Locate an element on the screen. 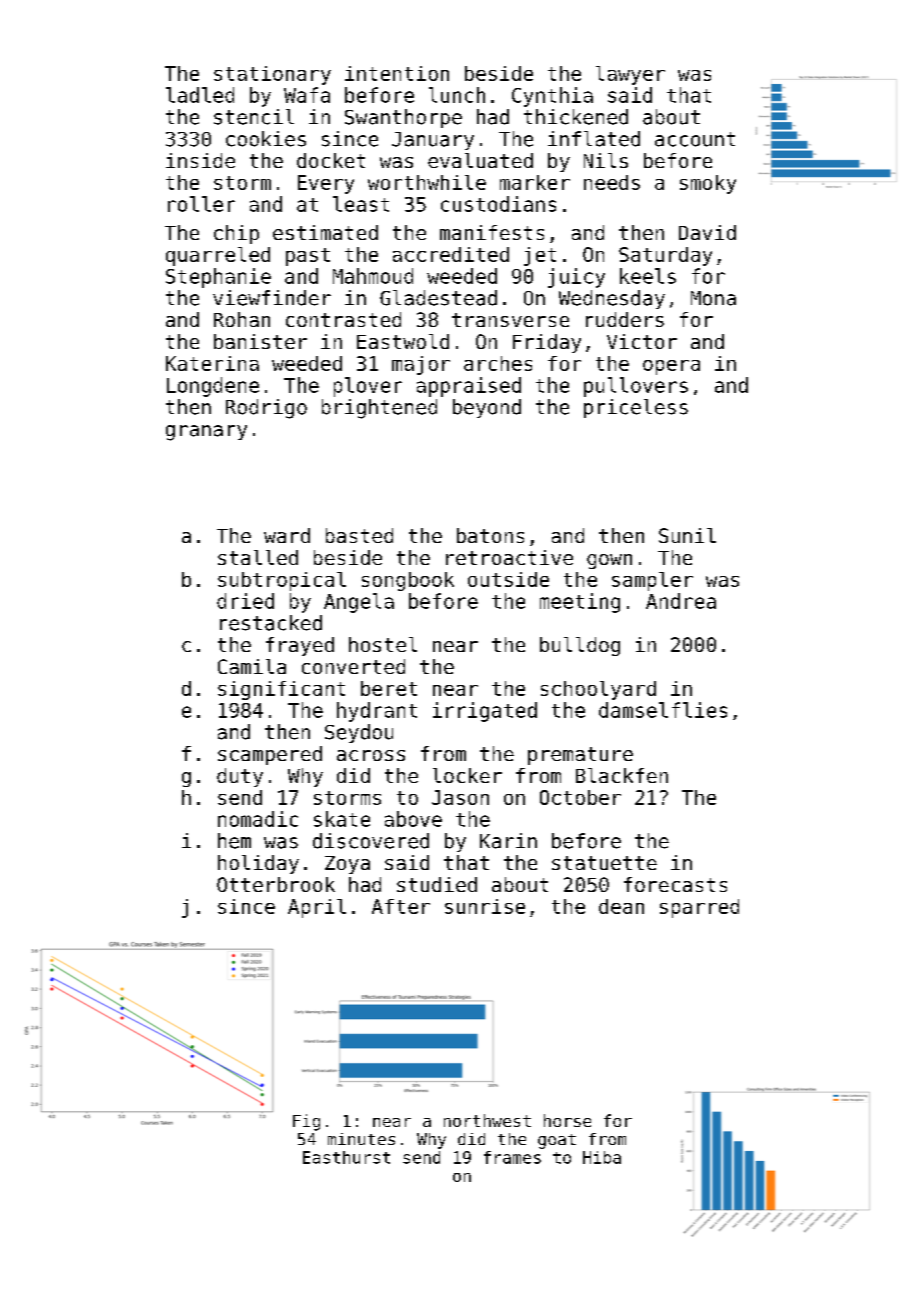 The height and width of the screenshot is (1311, 924). docket is located at coordinates (331, 160).
